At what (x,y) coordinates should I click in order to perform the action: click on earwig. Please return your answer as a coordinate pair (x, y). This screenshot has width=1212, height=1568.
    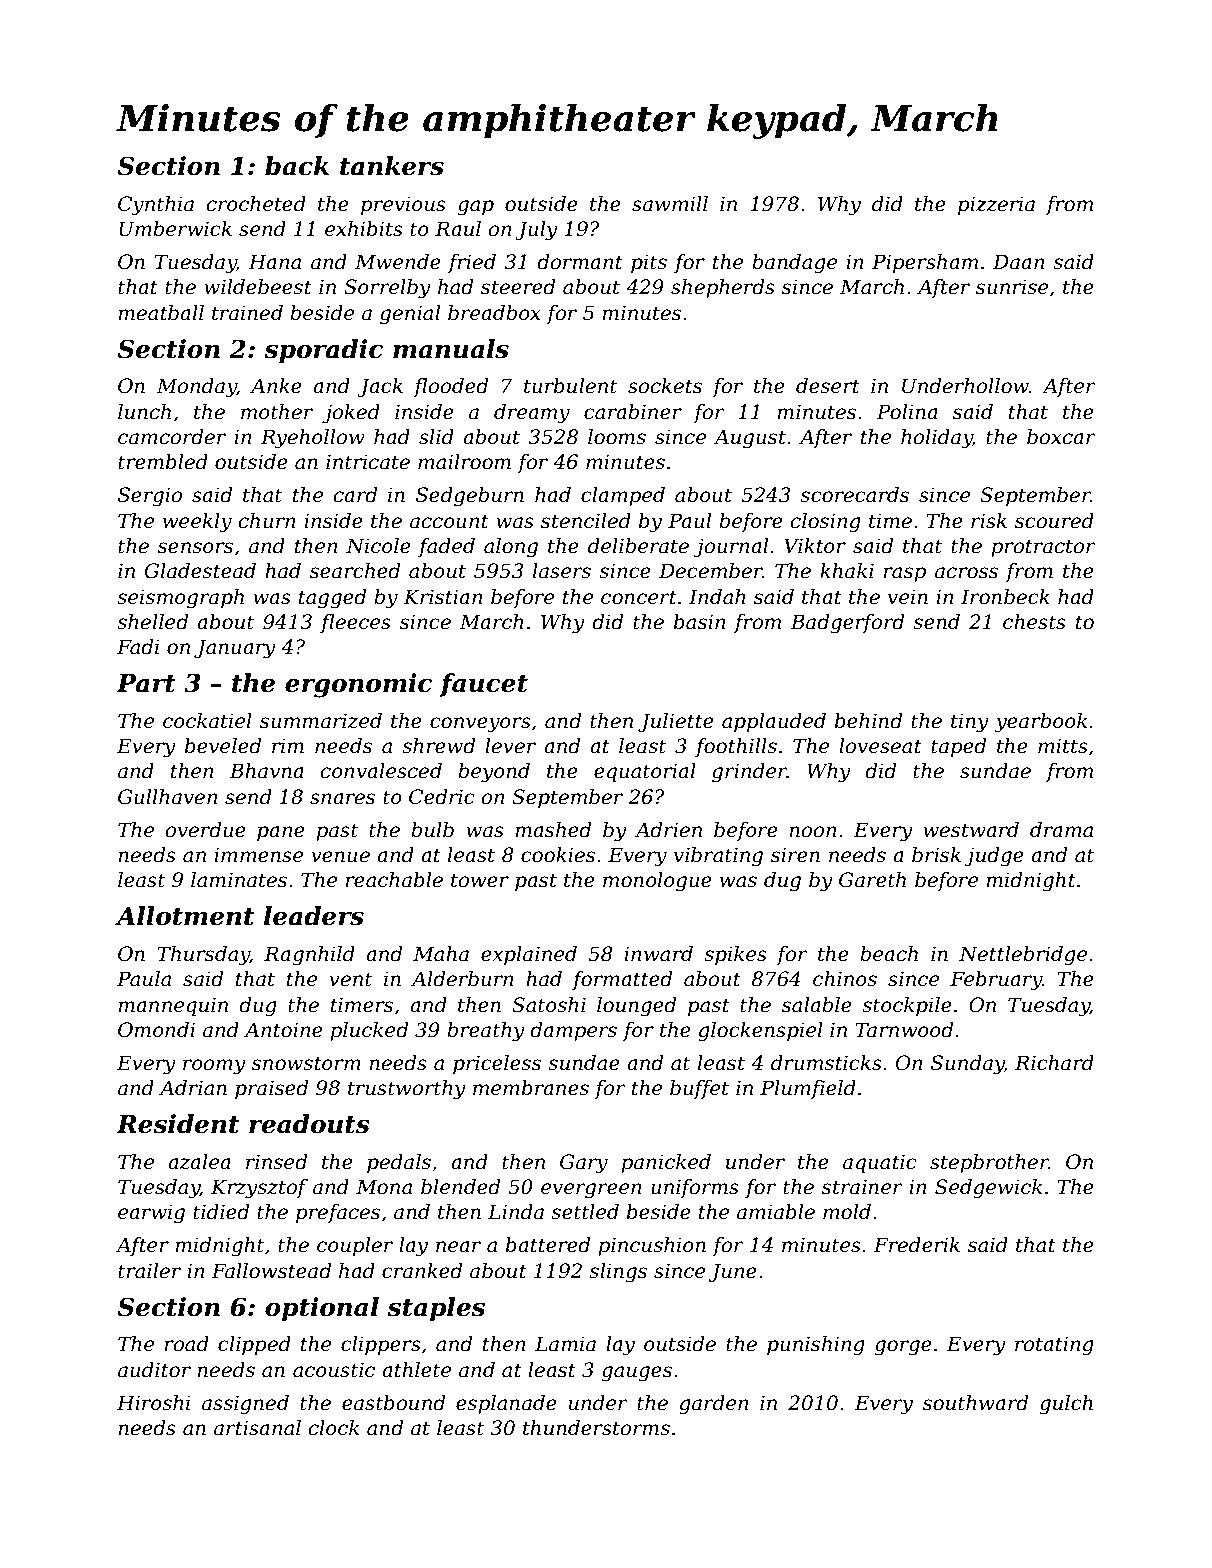
    Looking at the image, I should click on (151, 1214).
